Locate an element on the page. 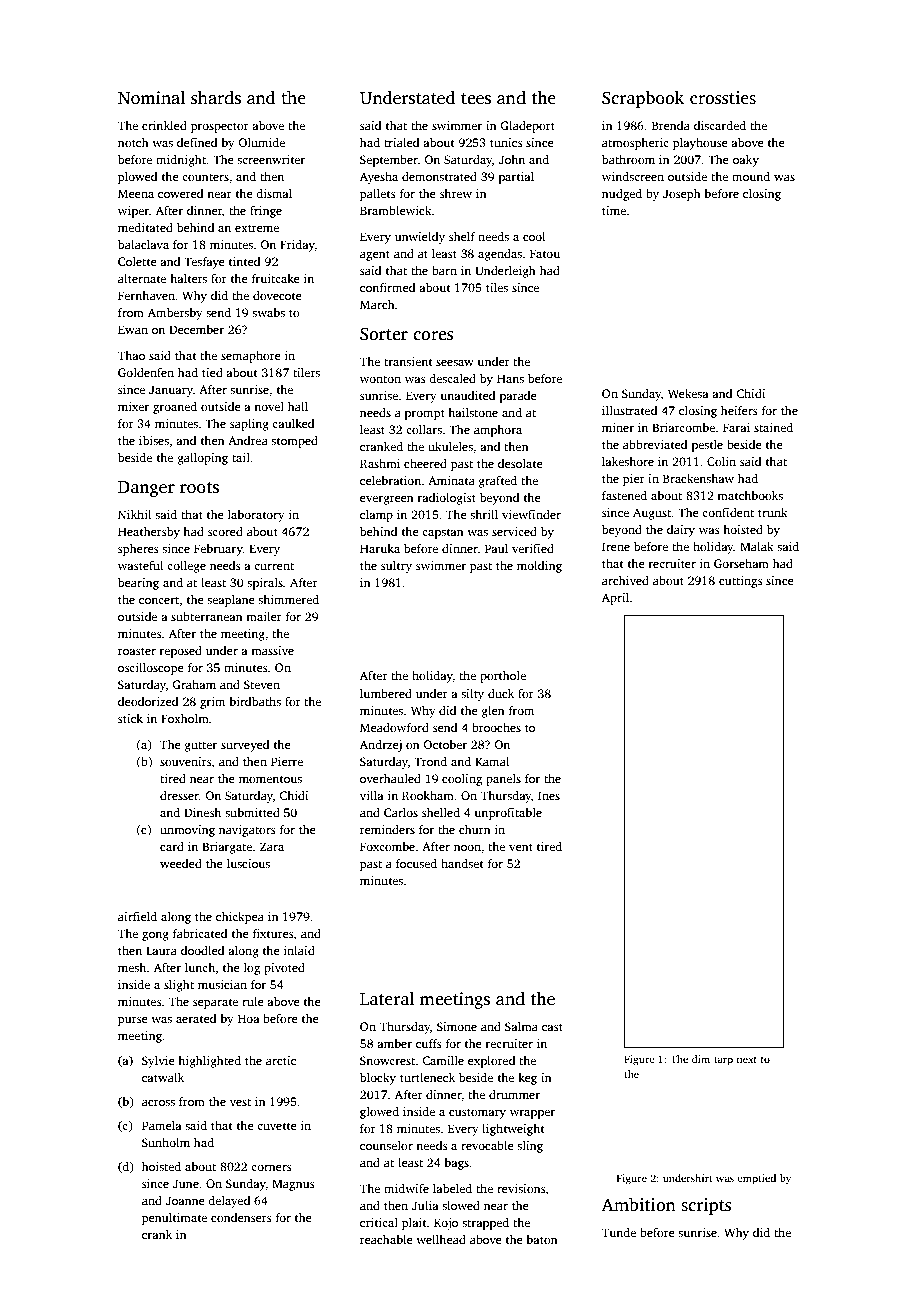  fabricated is located at coordinates (200, 933).
